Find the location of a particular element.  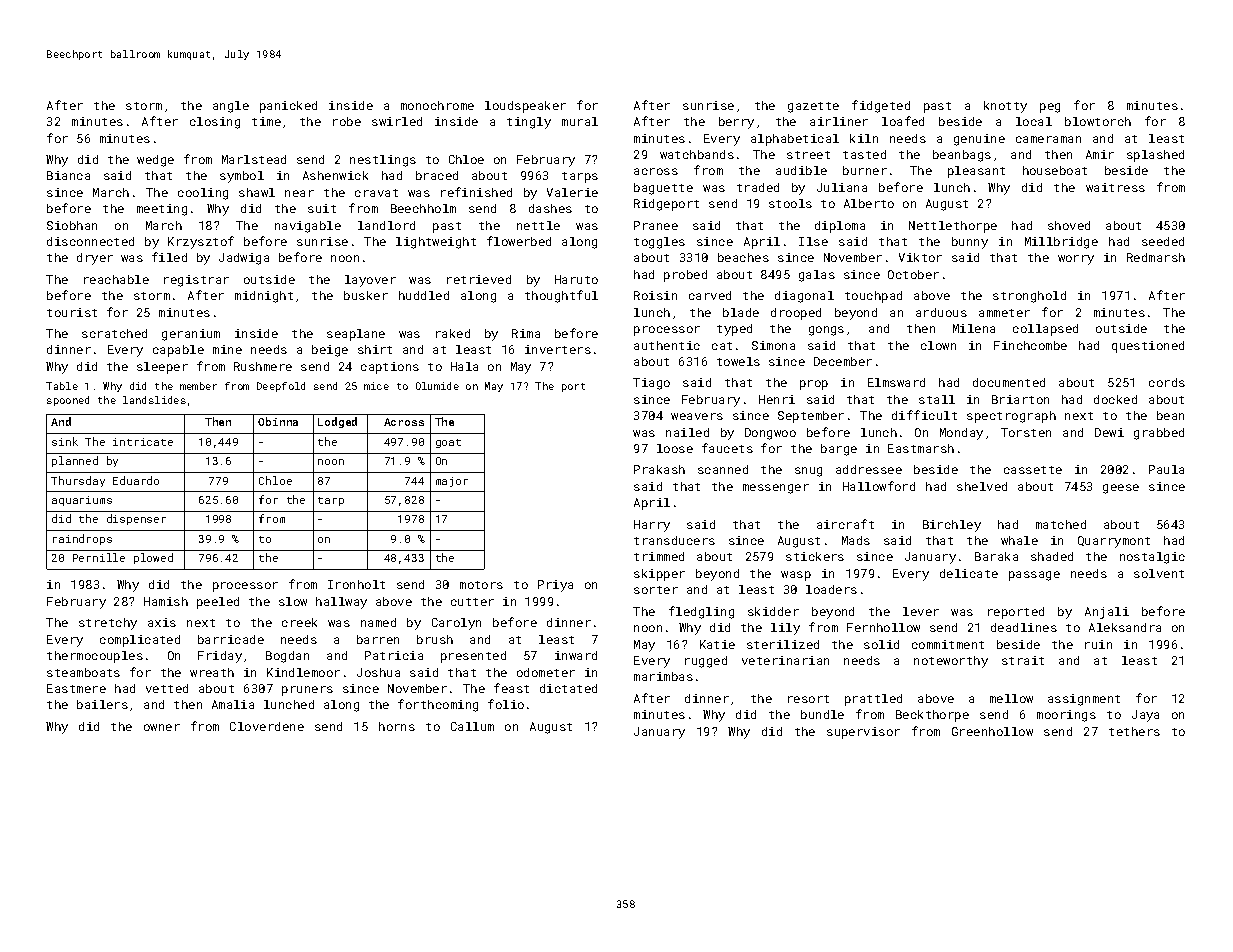

street is located at coordinates (808, 155).
